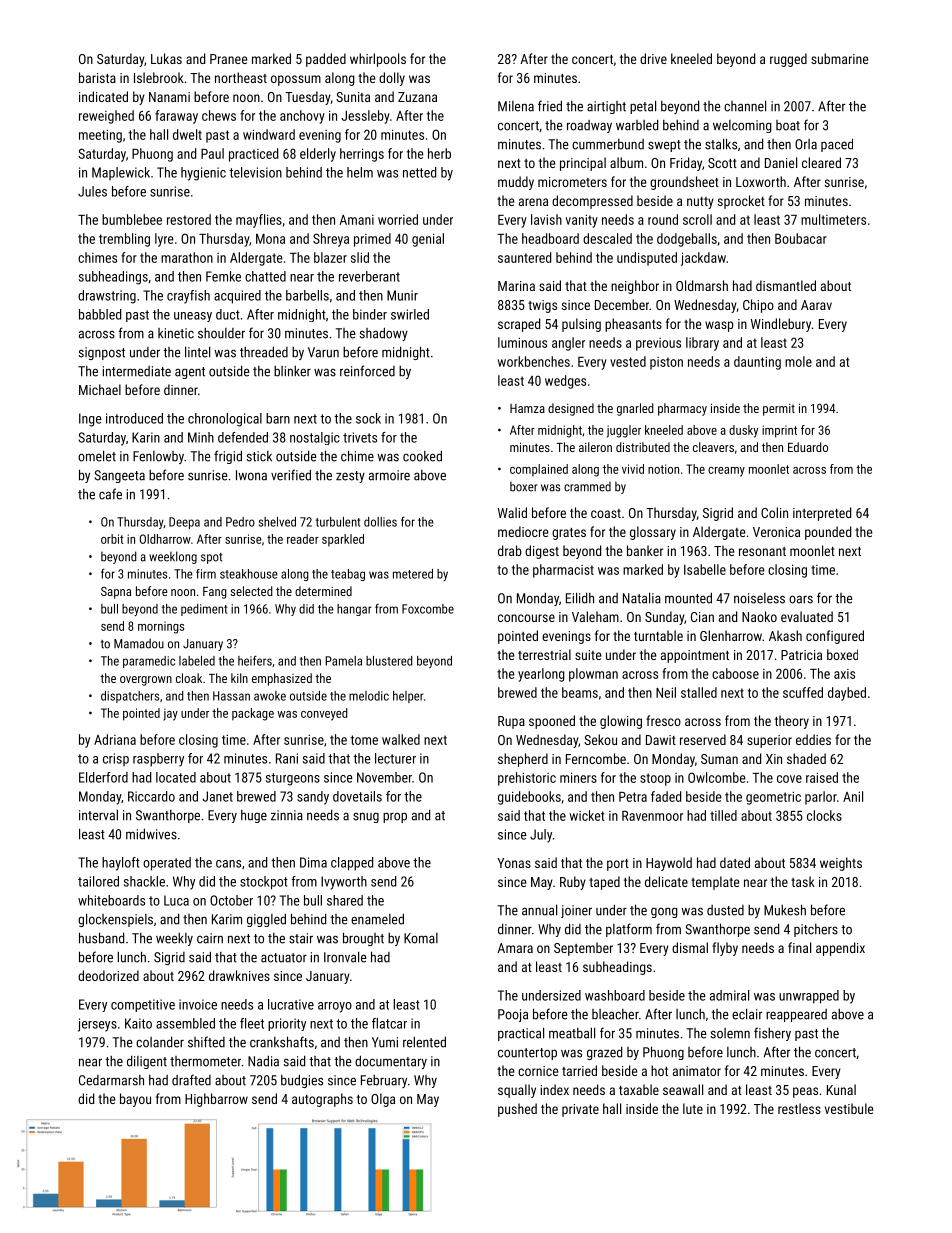 Image resolution: width=952 pixels, height=1233 pixels. Describe the element at coordinates (100, 136) in the screenshot. I see `meeting` at that location.
